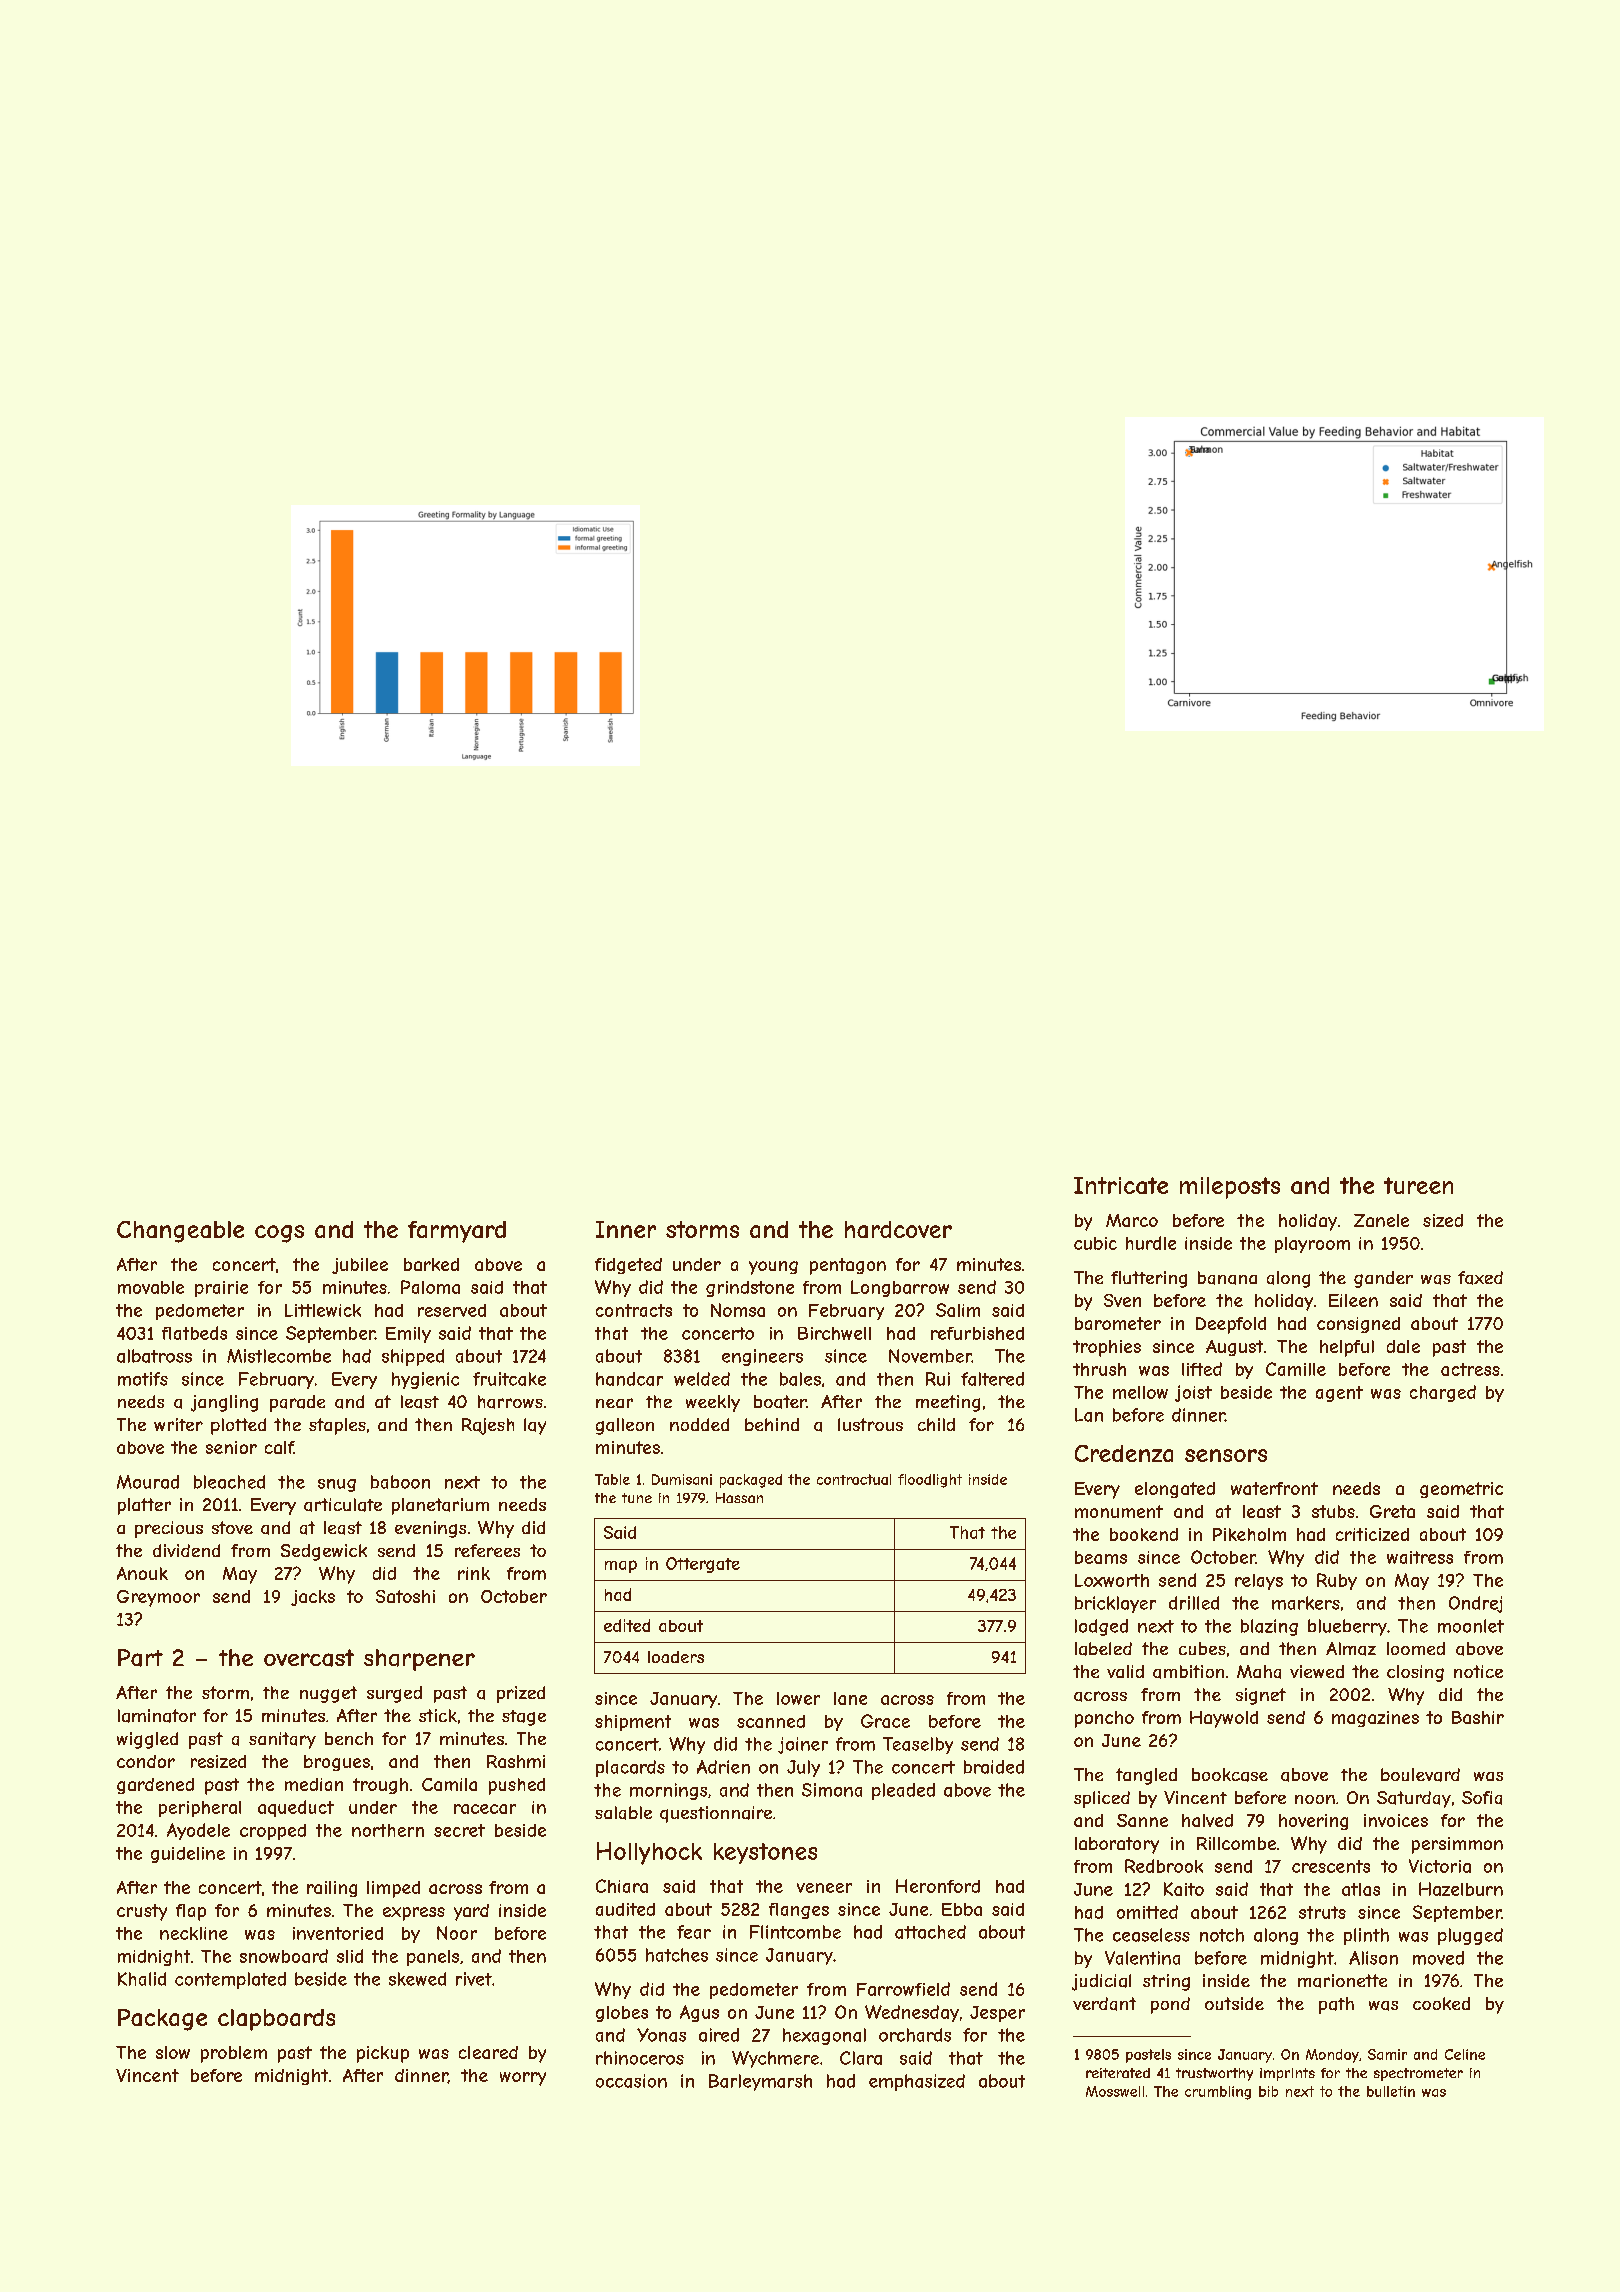 This image has height=2292, width=1620. What do you see at coordinates (1101, 1627) in the image?
I see `lodged` at bounding box center [1101, 1627].
